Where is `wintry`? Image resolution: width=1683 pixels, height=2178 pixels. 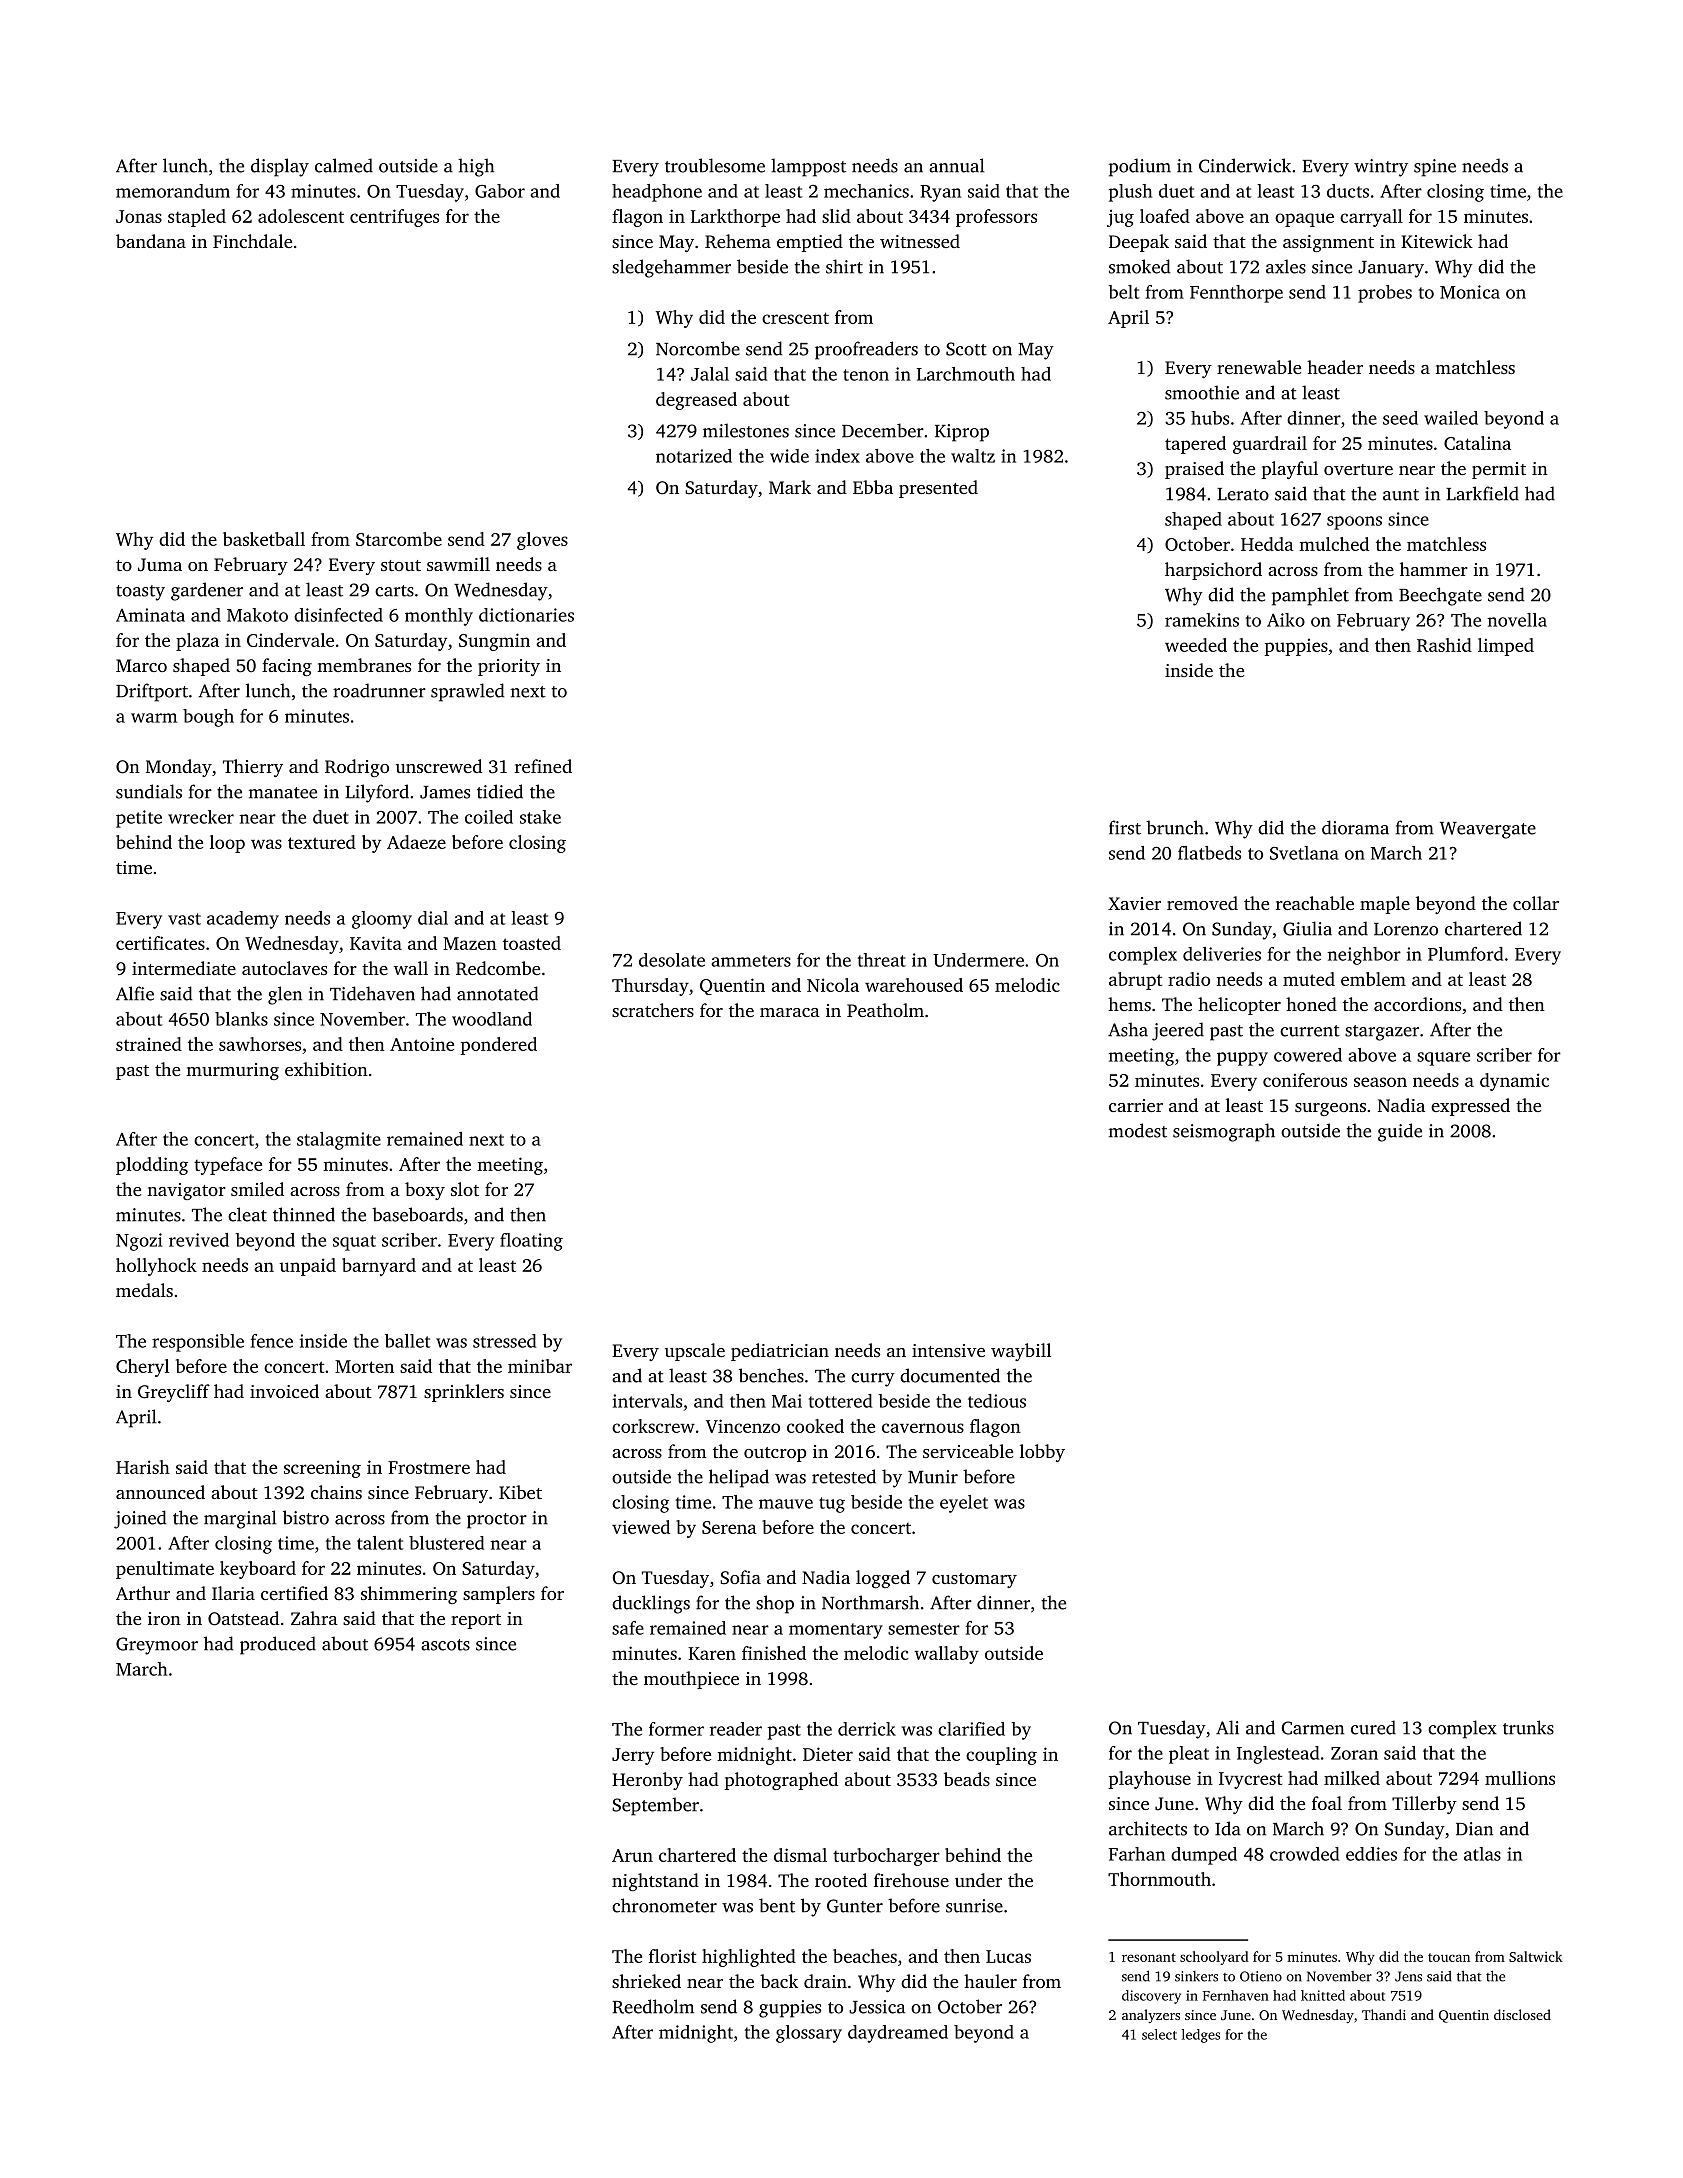
wintry is located at coordinates (1381, 168).
